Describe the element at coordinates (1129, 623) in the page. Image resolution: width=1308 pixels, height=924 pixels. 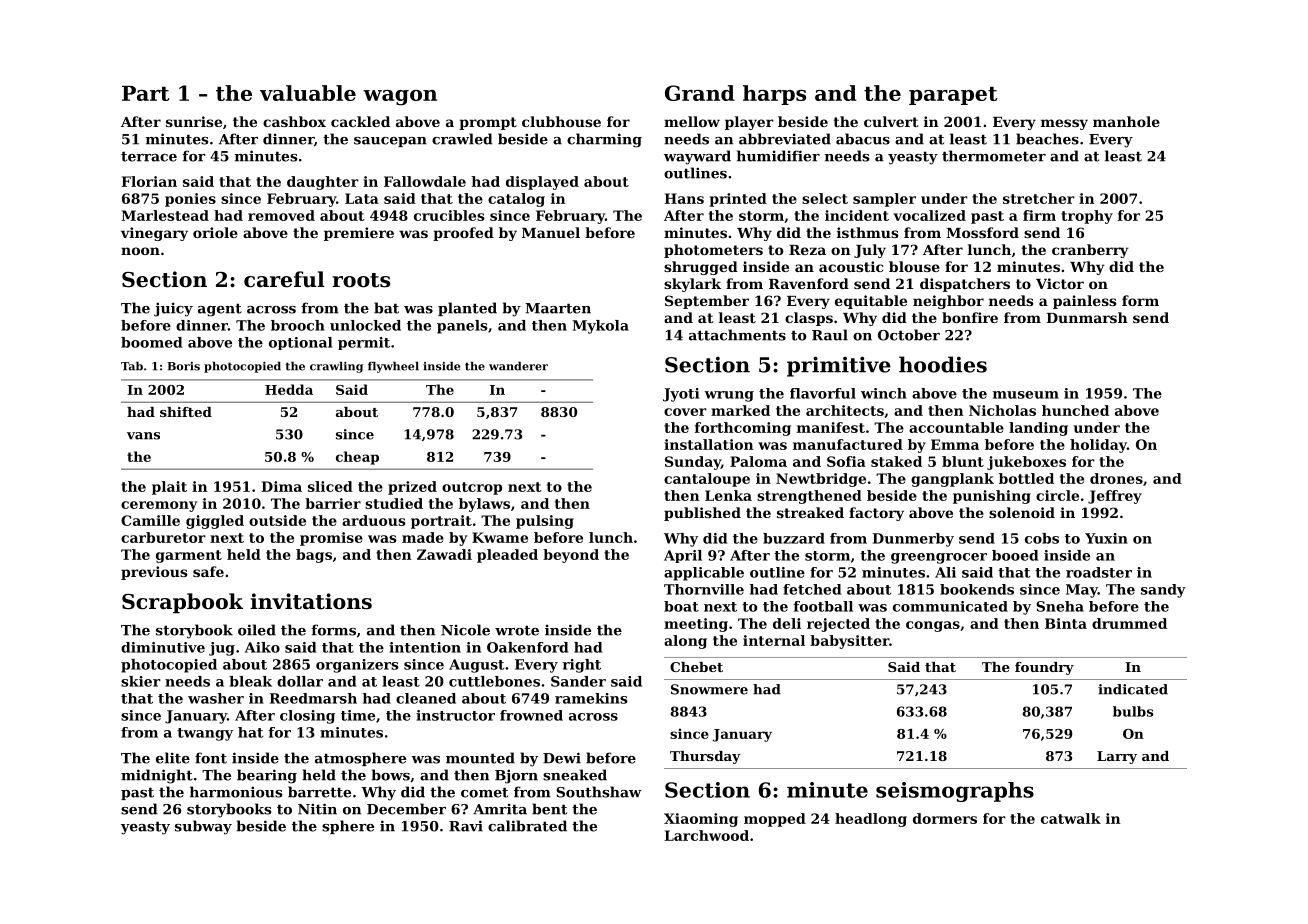
I see `drummed` at that location.
